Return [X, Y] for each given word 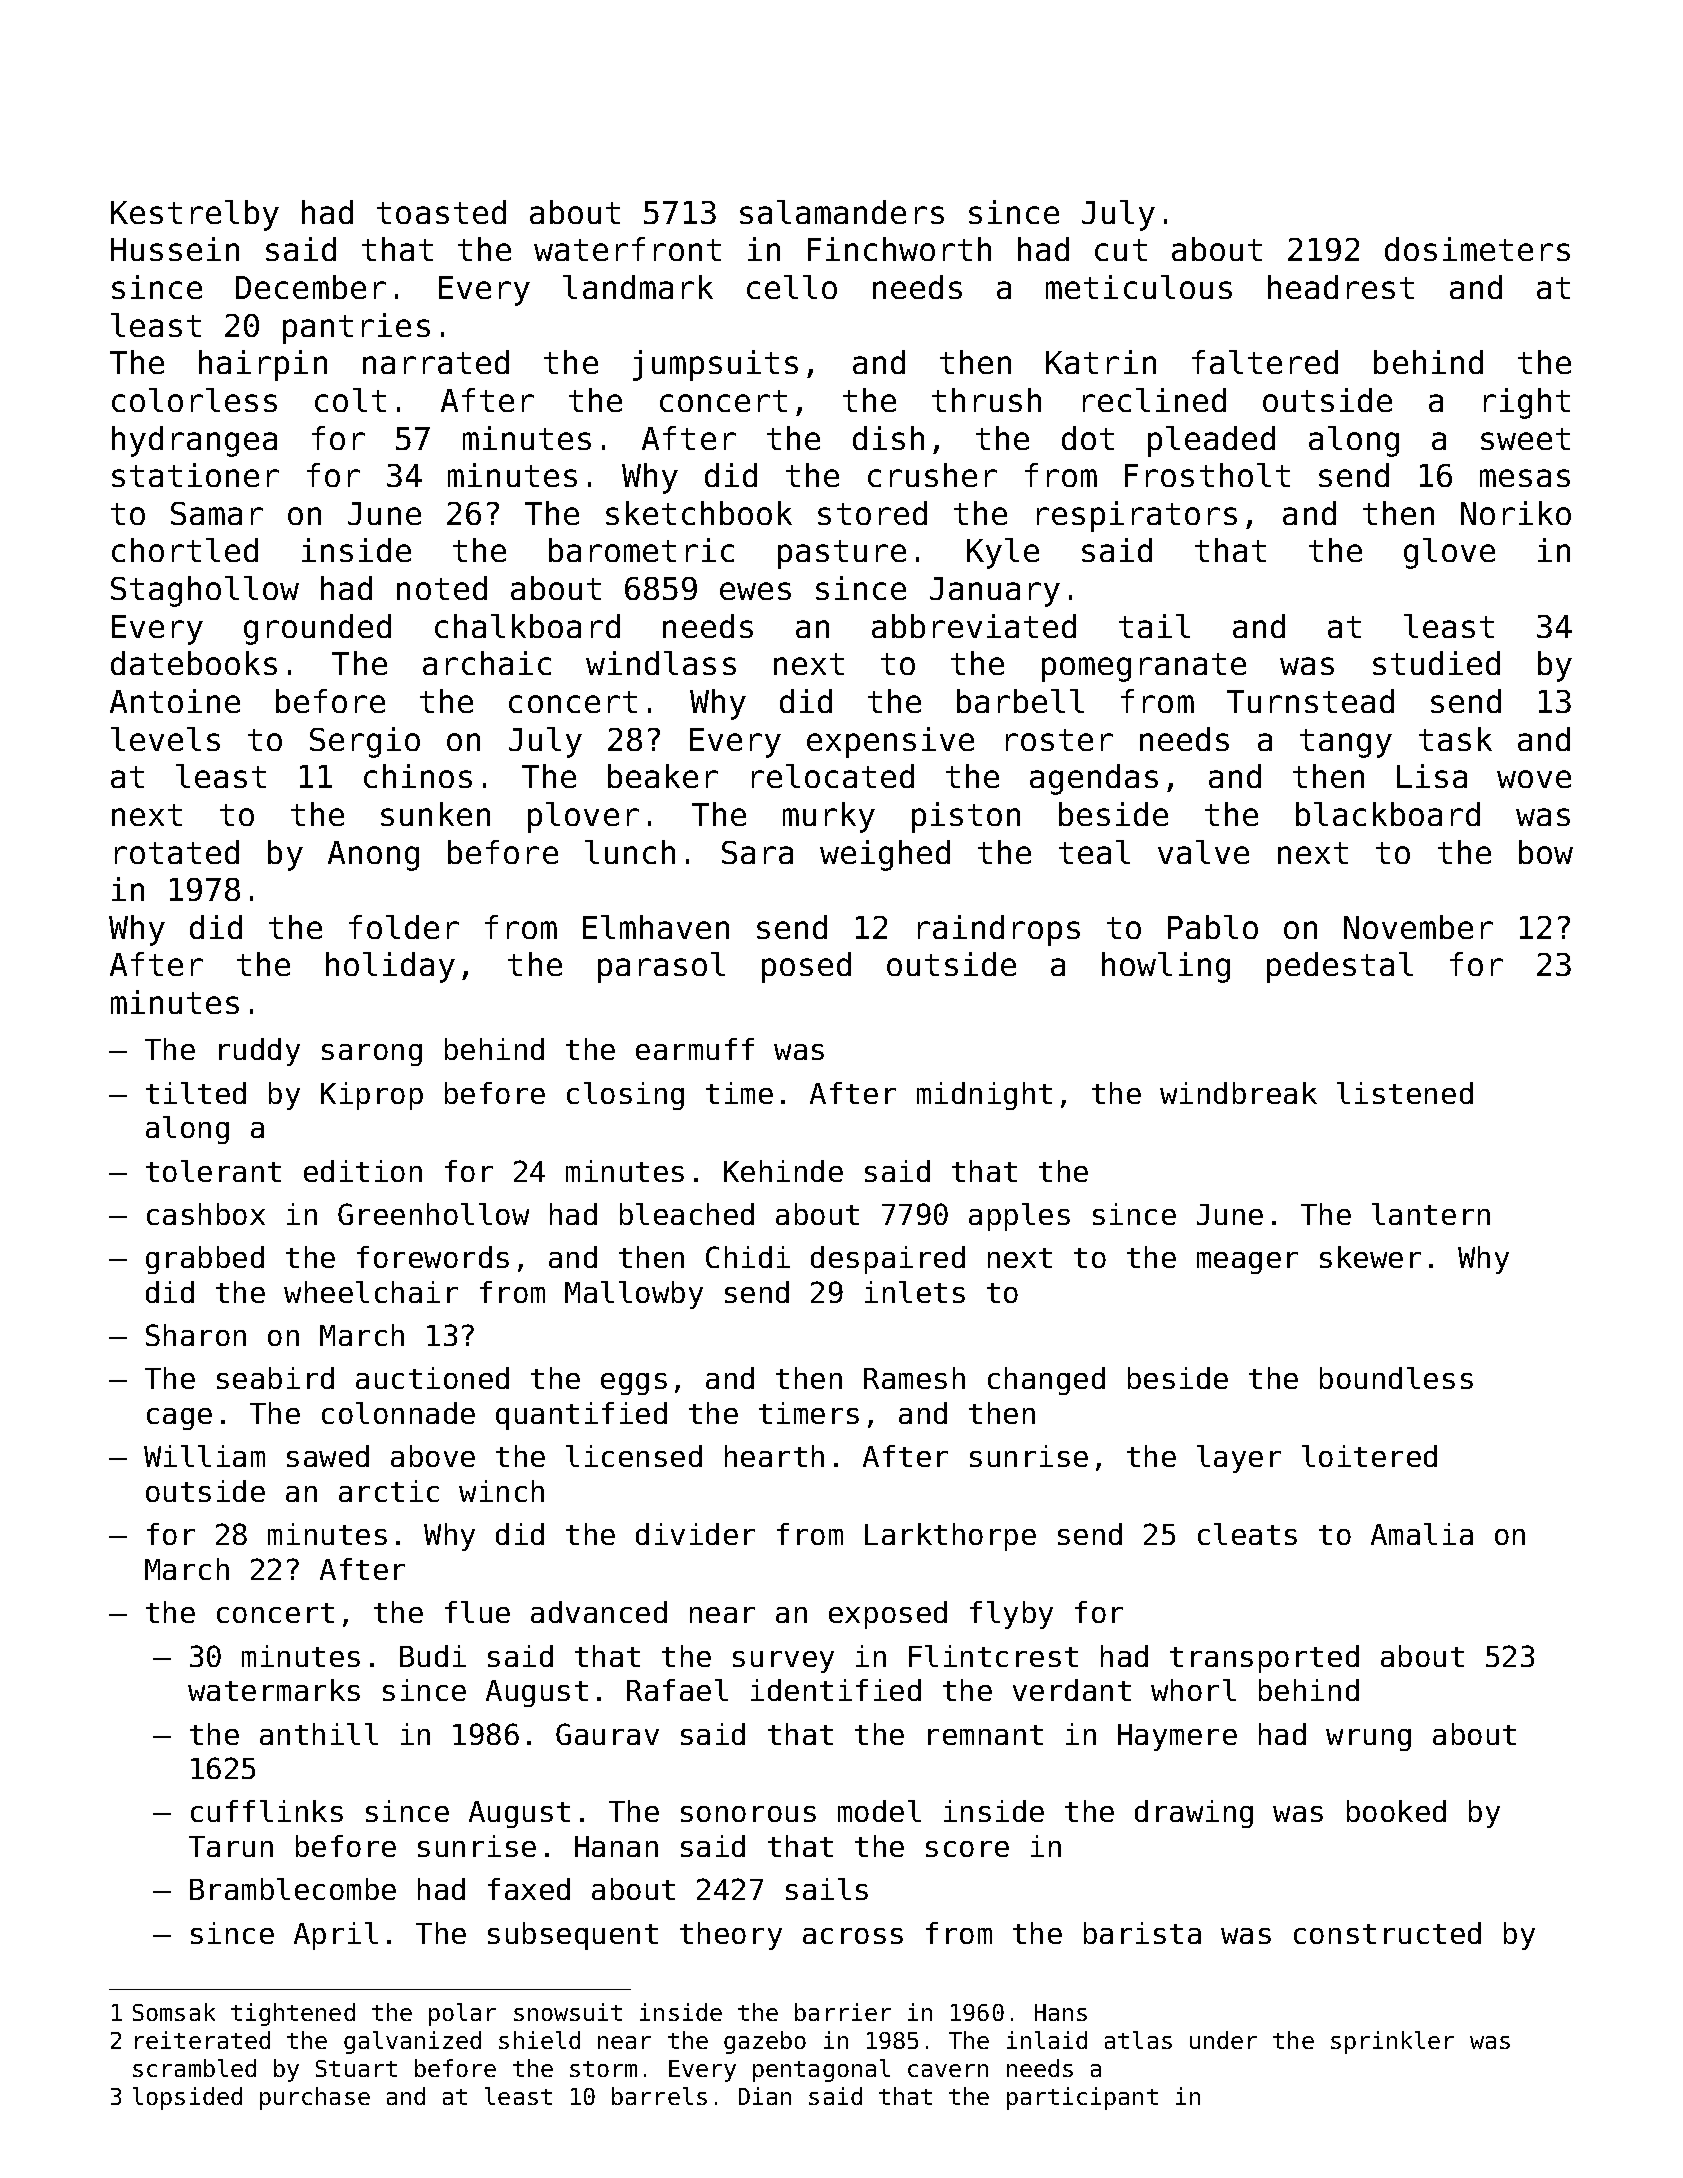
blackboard [1388, 814]
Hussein [175, 249]
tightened [293, 2014]
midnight [984, 1096]
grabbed [205, 1260]
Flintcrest [993, 1656]
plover [583, 817]
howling [1166, 967]
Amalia [1422, 1534]
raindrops [999, 930]
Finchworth [899, 249]
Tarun [231, 1846]
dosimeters [1477, 249]
